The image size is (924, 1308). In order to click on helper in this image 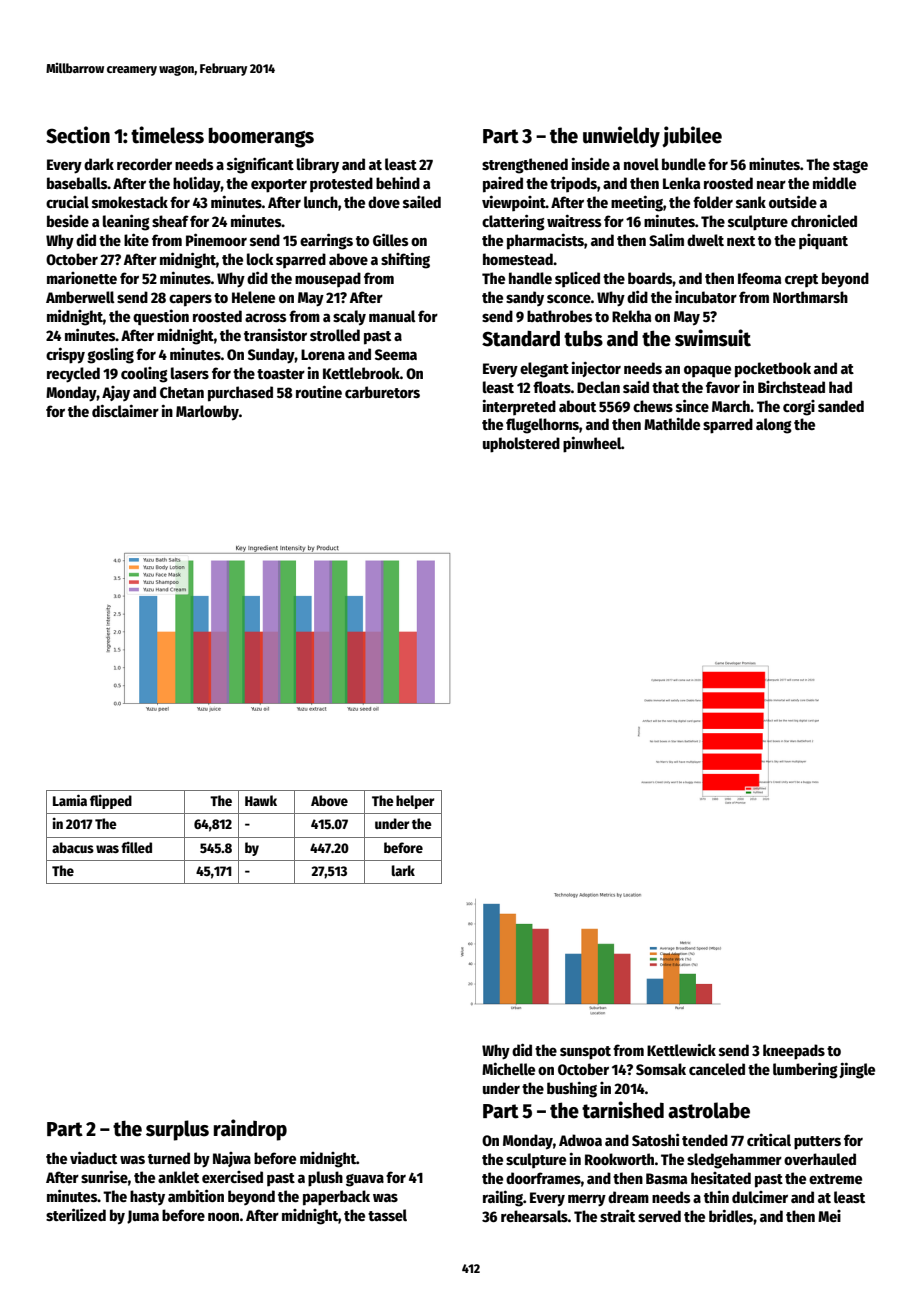, I will do `click(415, 802)`.
